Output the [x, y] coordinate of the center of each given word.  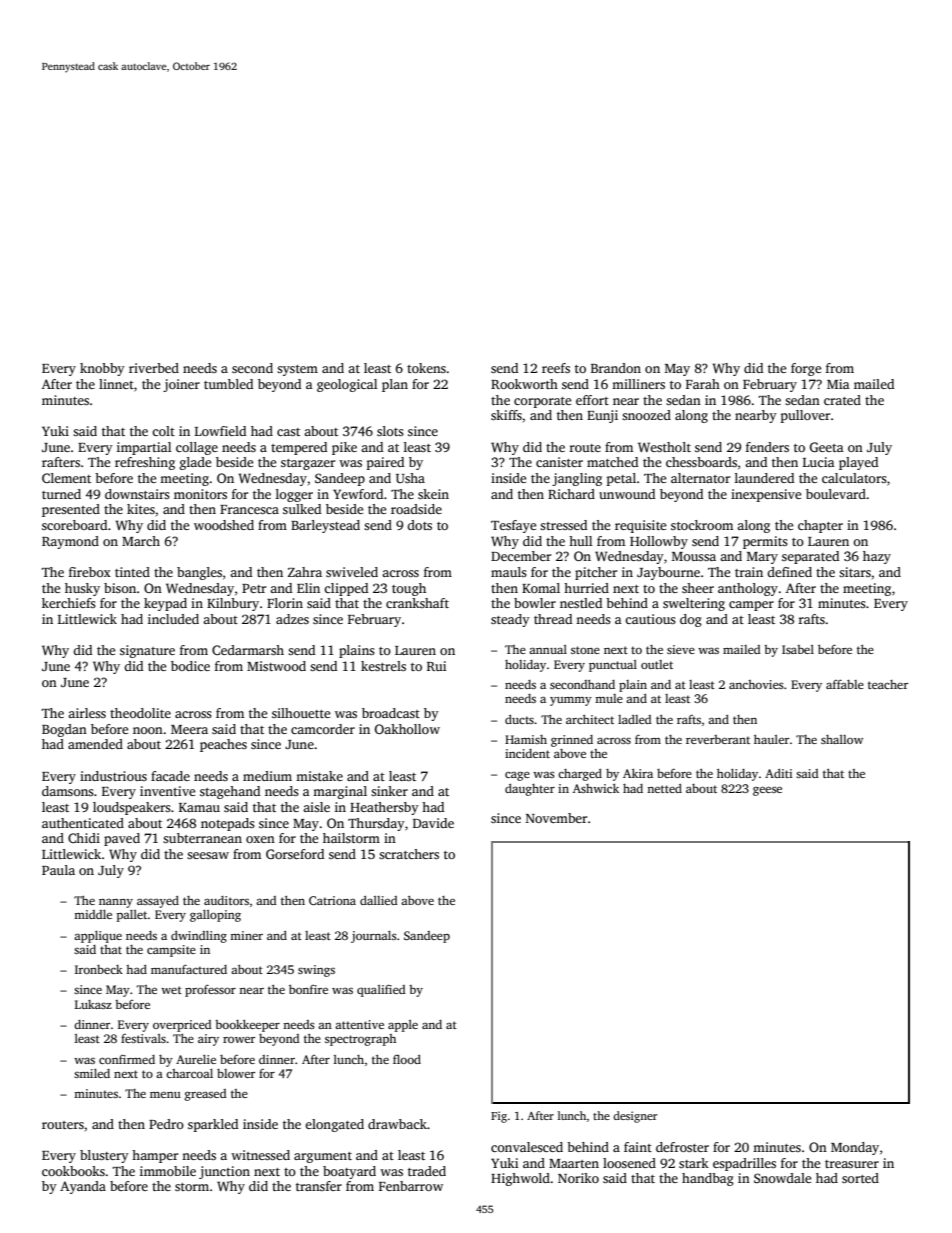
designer [635, 1117]
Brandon [616, 368]
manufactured [189, 969]
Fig [499, 1117]
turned [61, 494]
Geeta [827, 447]
